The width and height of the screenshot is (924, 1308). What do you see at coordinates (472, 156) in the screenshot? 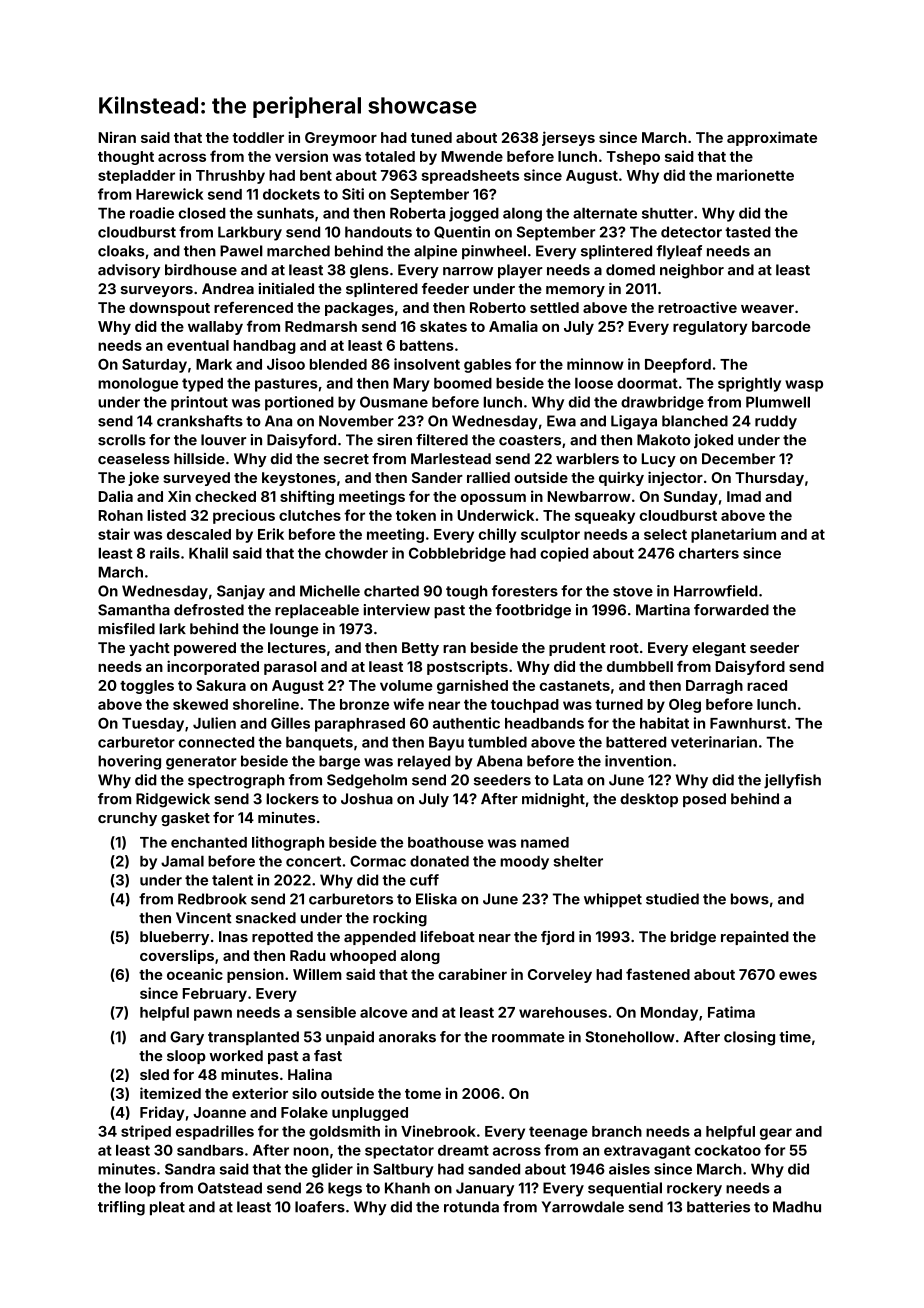
I see `Mwende` at bounding box center [472, 156].
